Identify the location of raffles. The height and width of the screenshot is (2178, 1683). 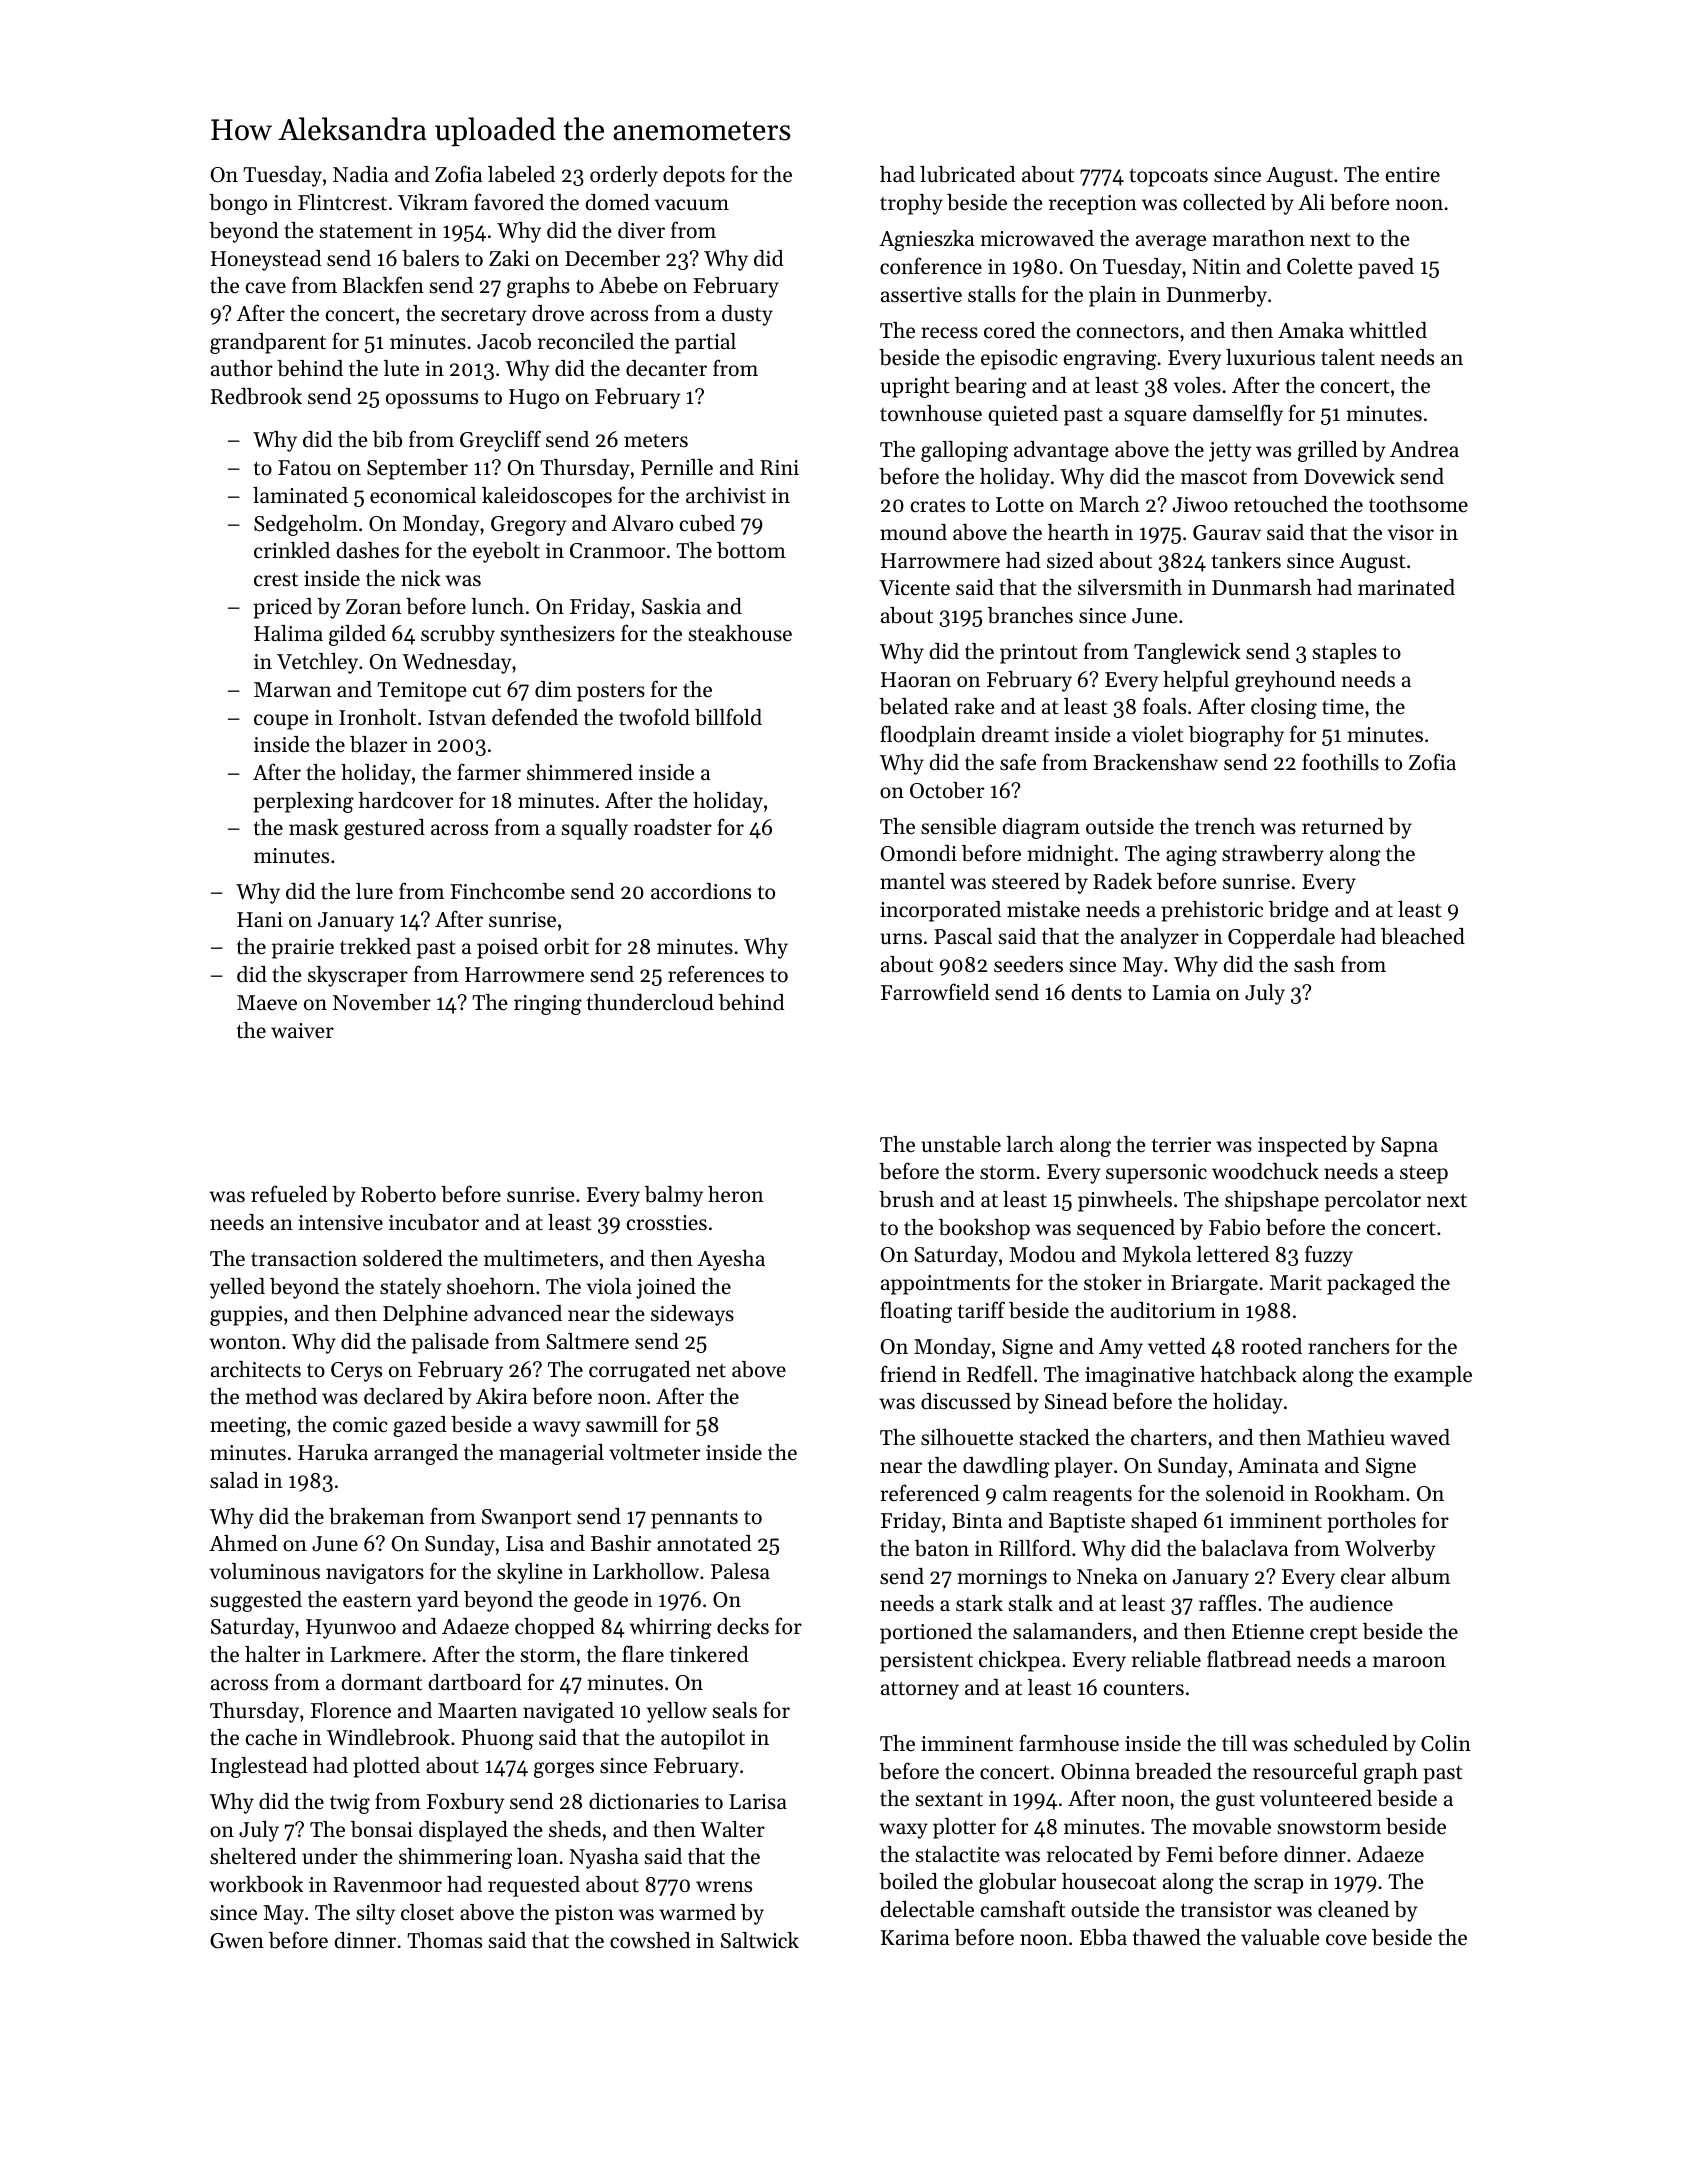
(1227, 1603).
